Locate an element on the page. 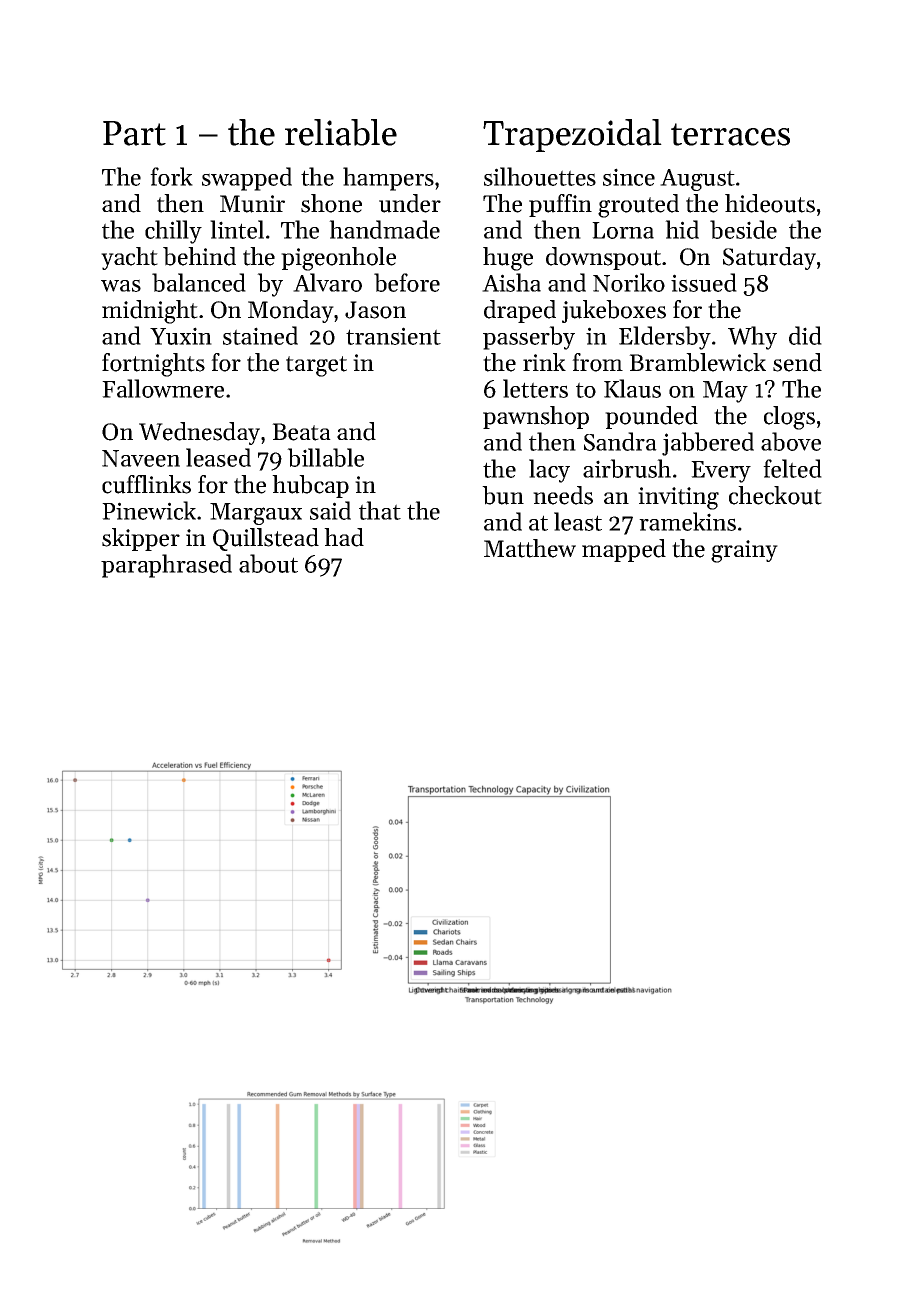  Eldersby is located at coordinates (665, 338).
